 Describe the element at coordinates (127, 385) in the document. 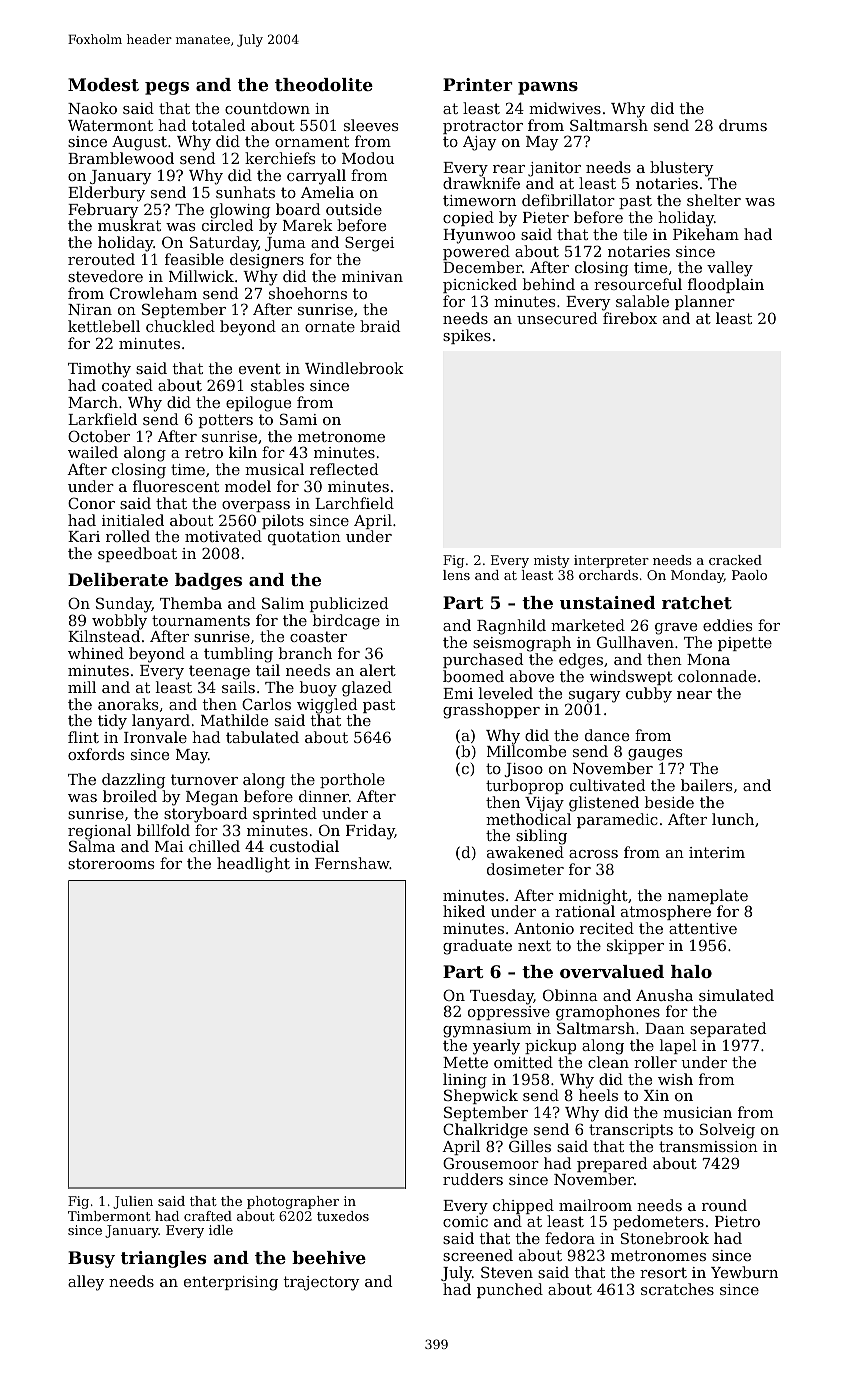

I see `coated` at that location.
